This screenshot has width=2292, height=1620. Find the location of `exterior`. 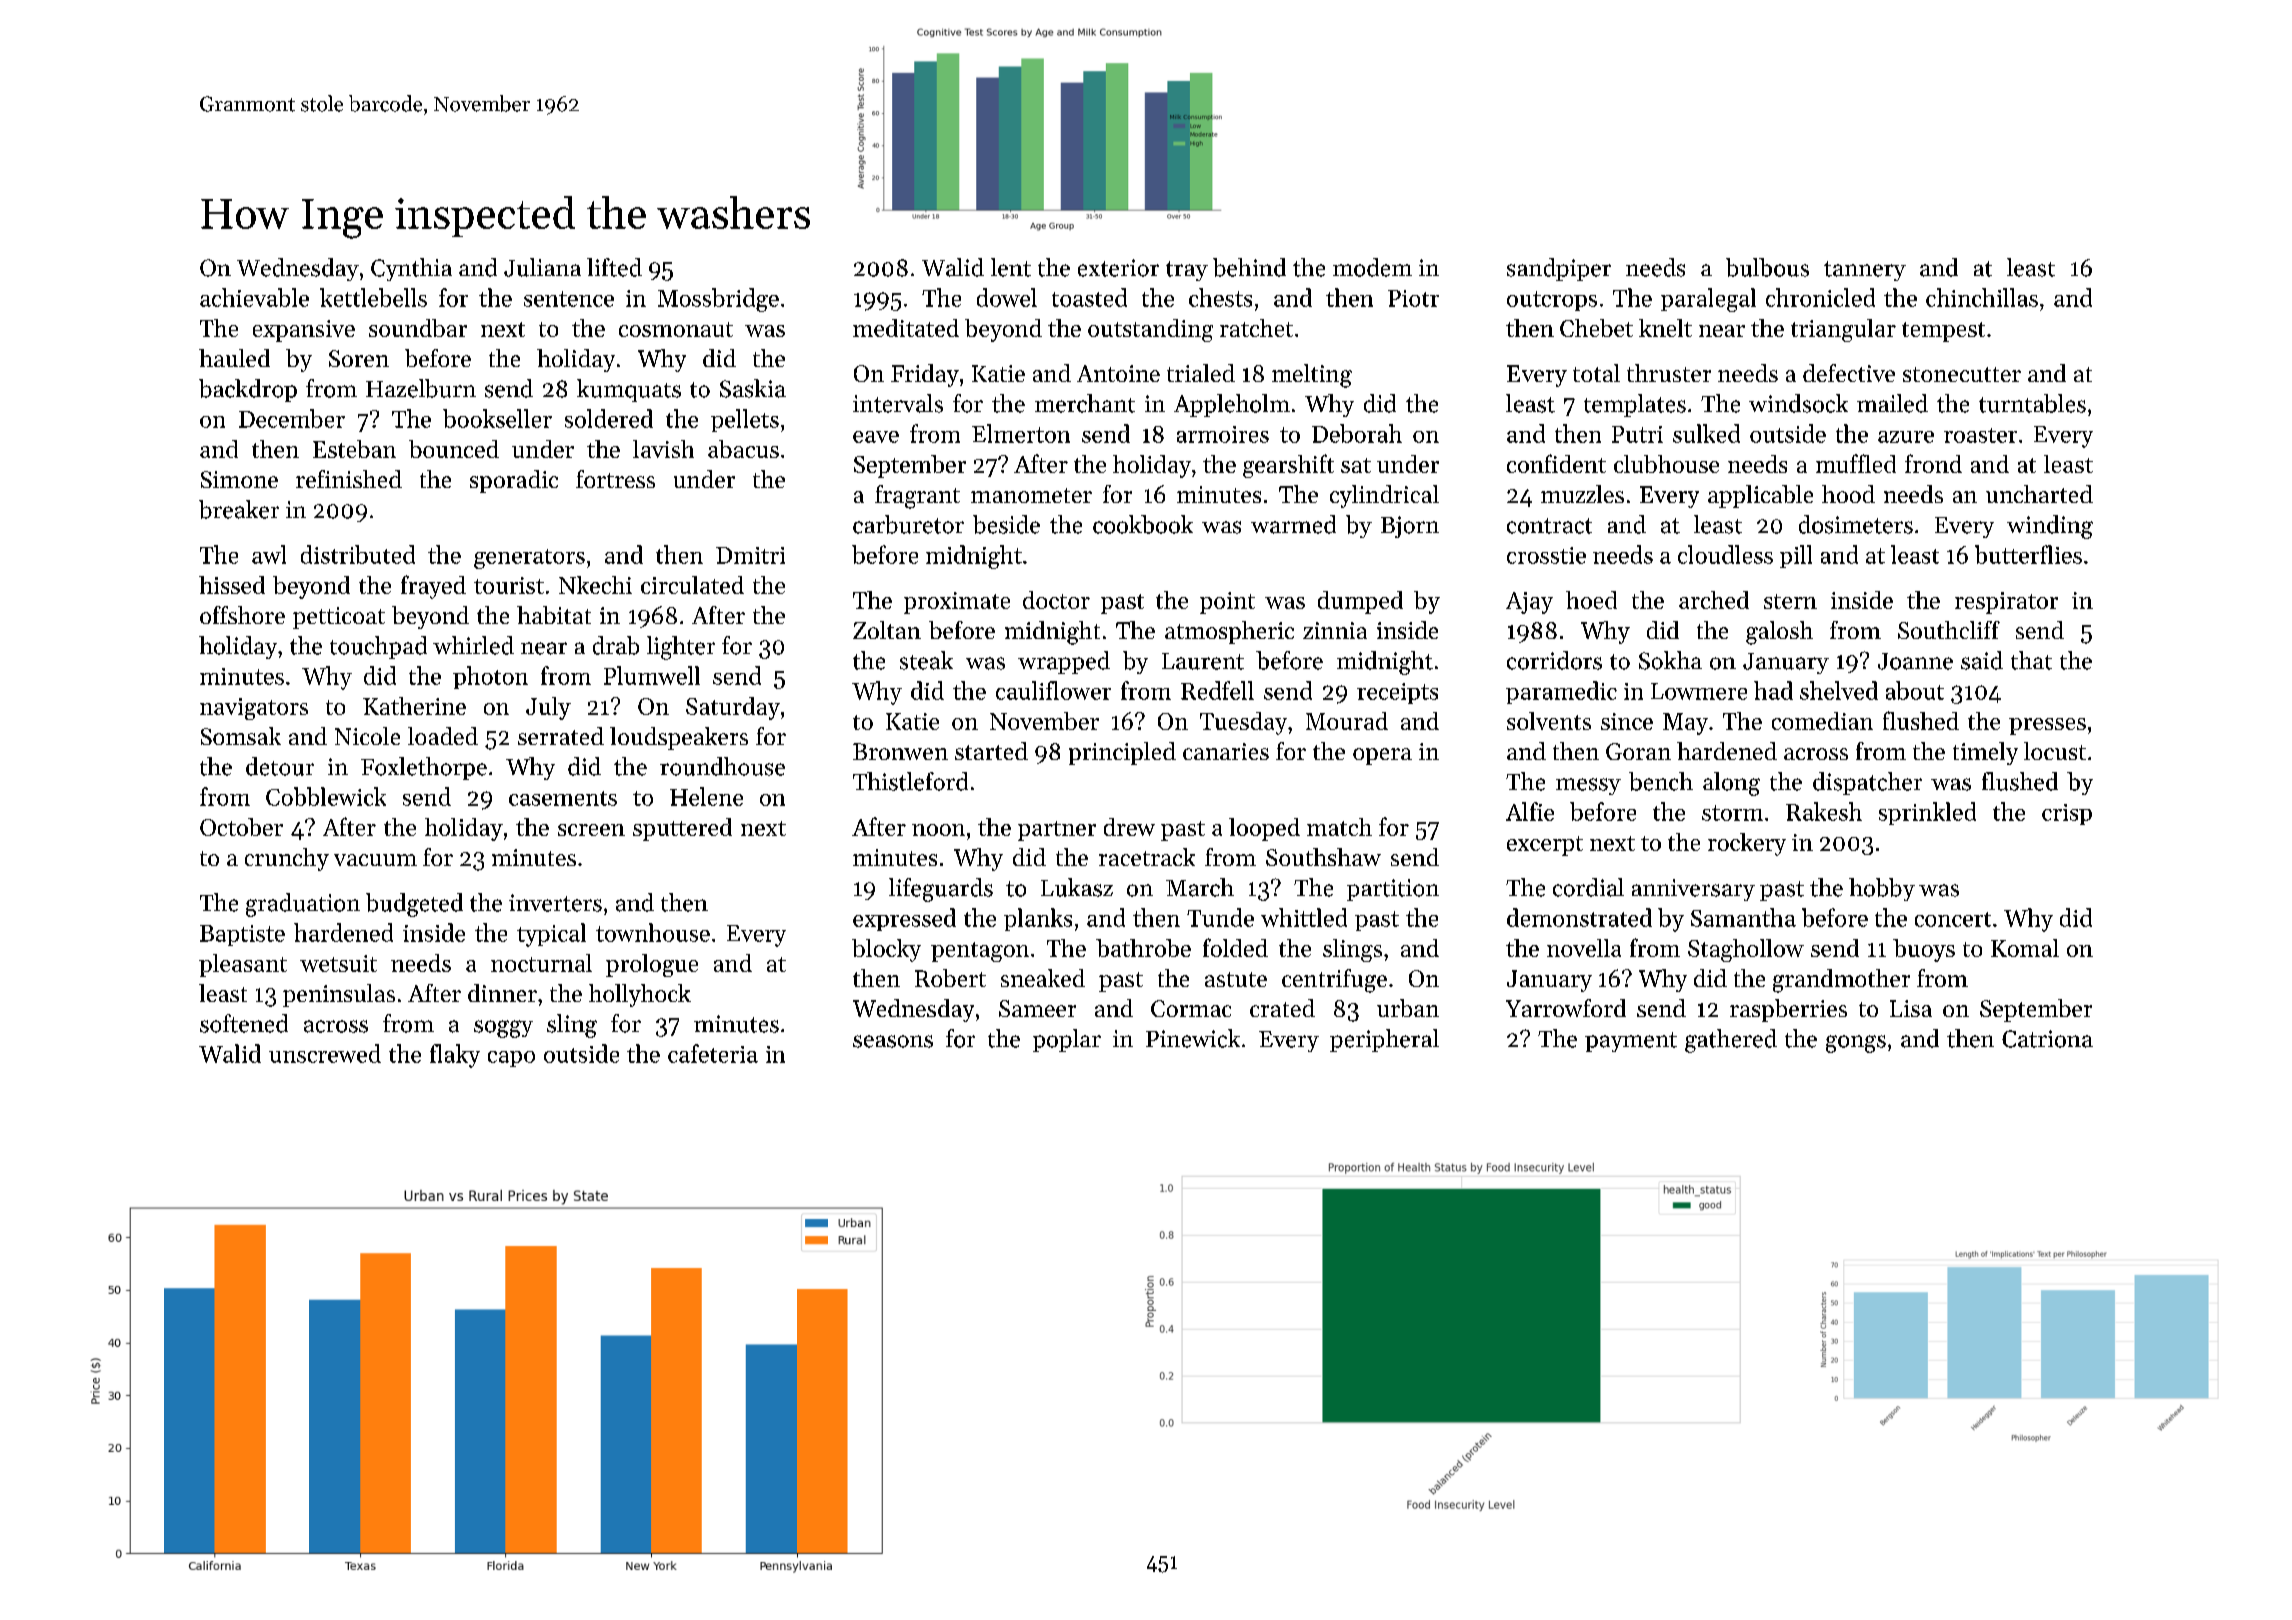

exterior is located at coordinates (1118, 268).
